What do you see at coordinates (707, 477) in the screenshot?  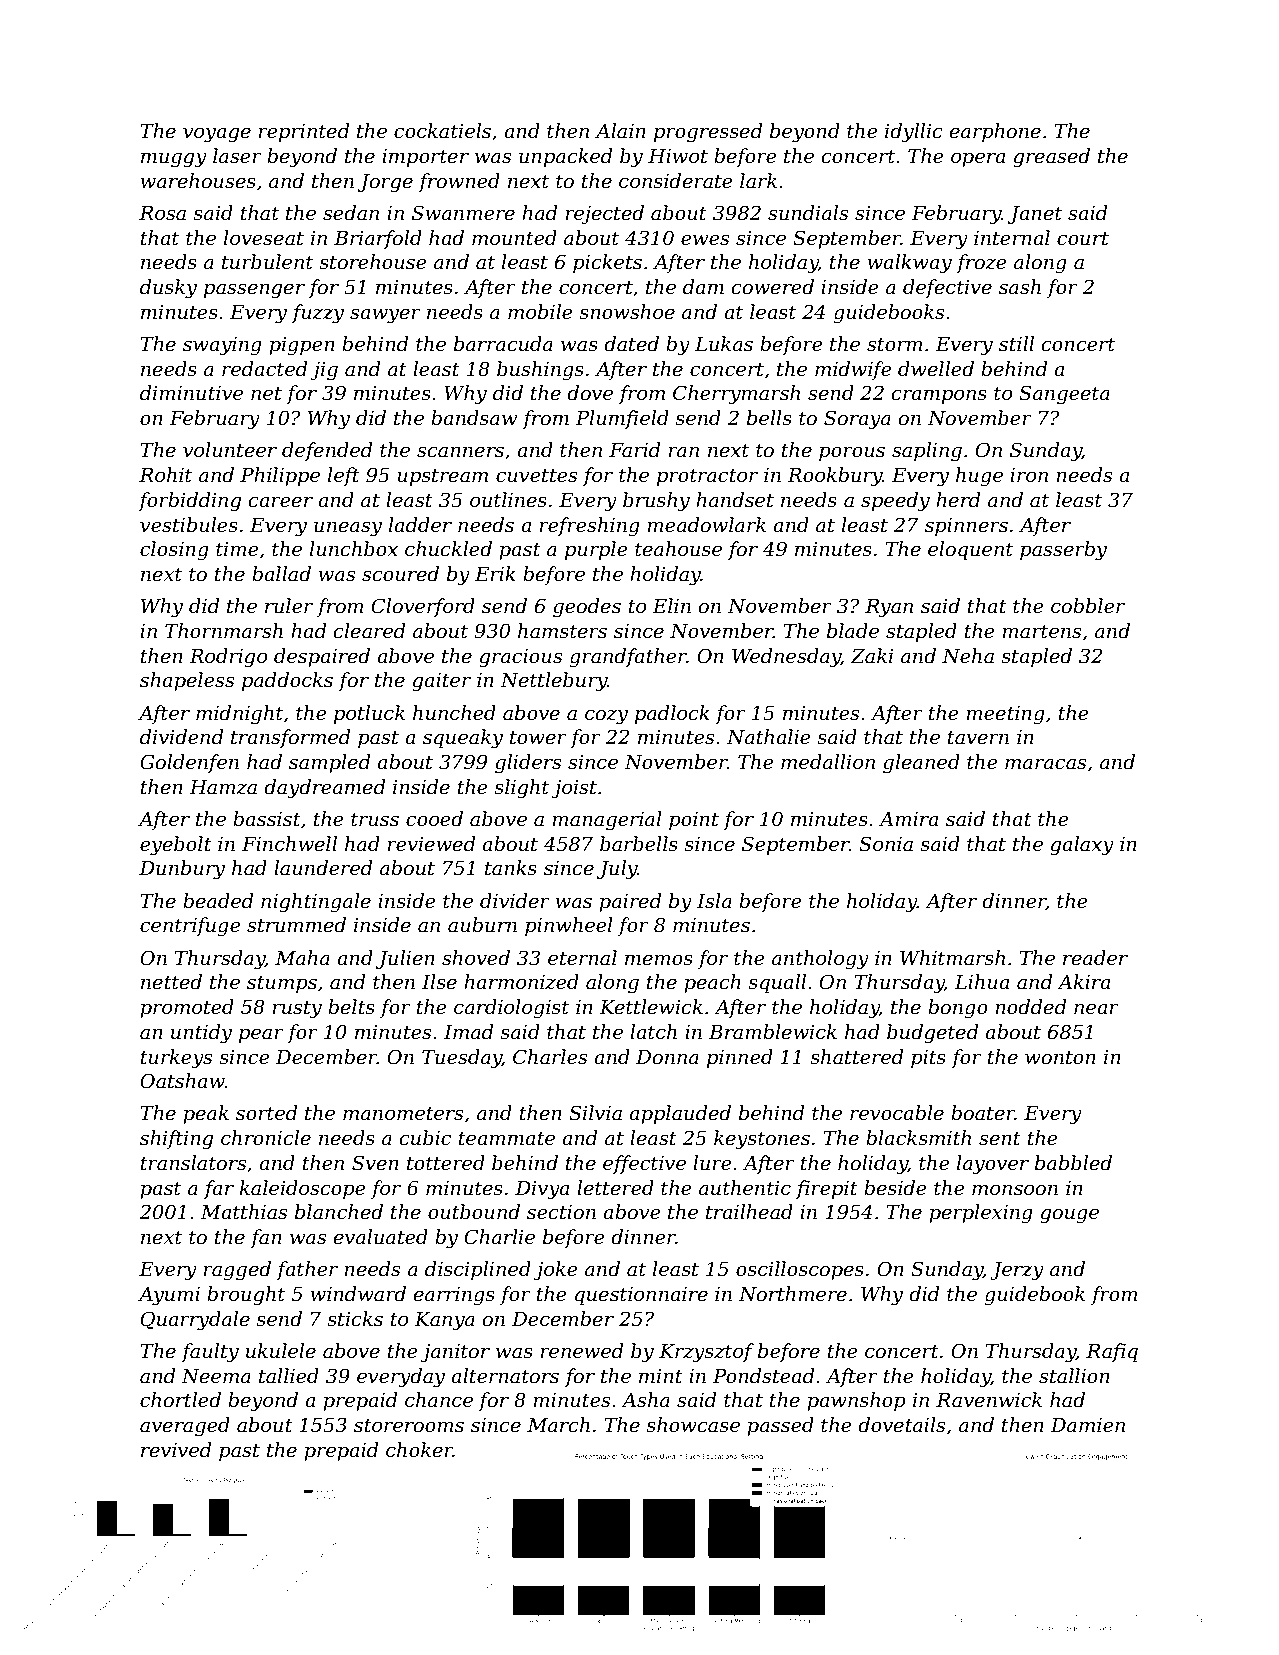 I see `protractor` at bounding box center [707, 477].
